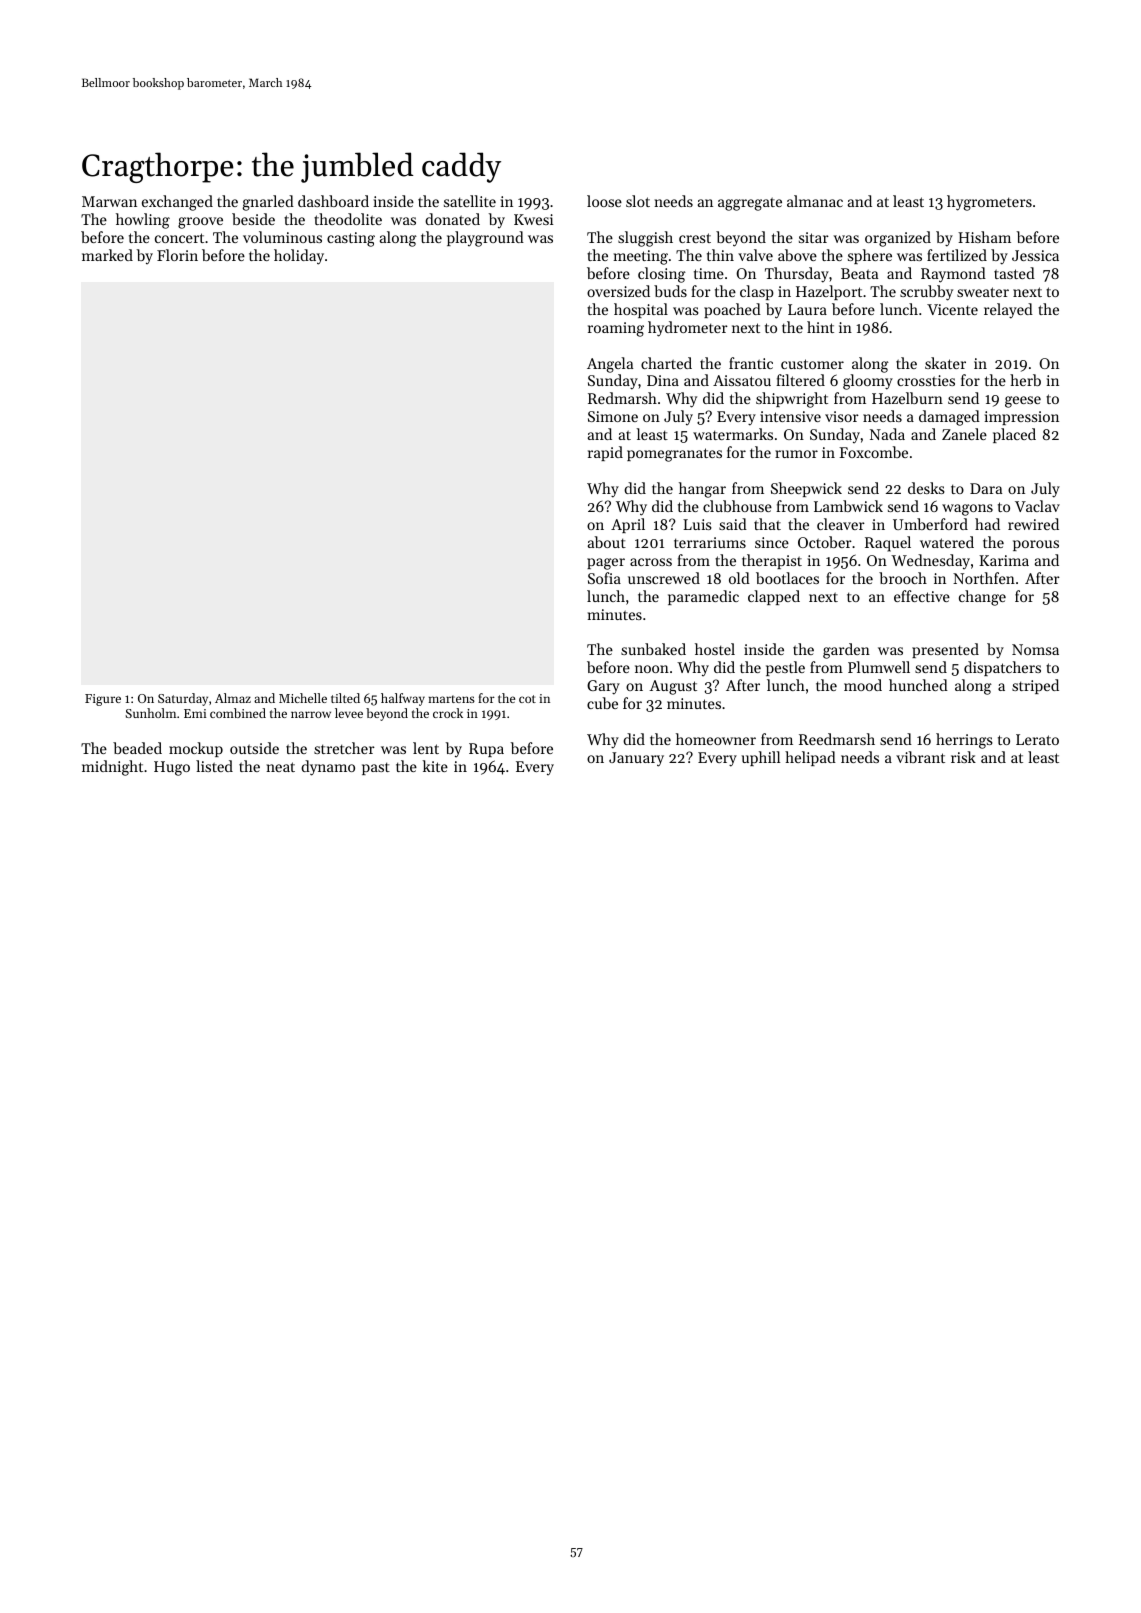 The height and width of the screenshot is (1613, 1141). Describe the element at coordinates (470, 201) in the screenshot. I see `satellite` at that location.
